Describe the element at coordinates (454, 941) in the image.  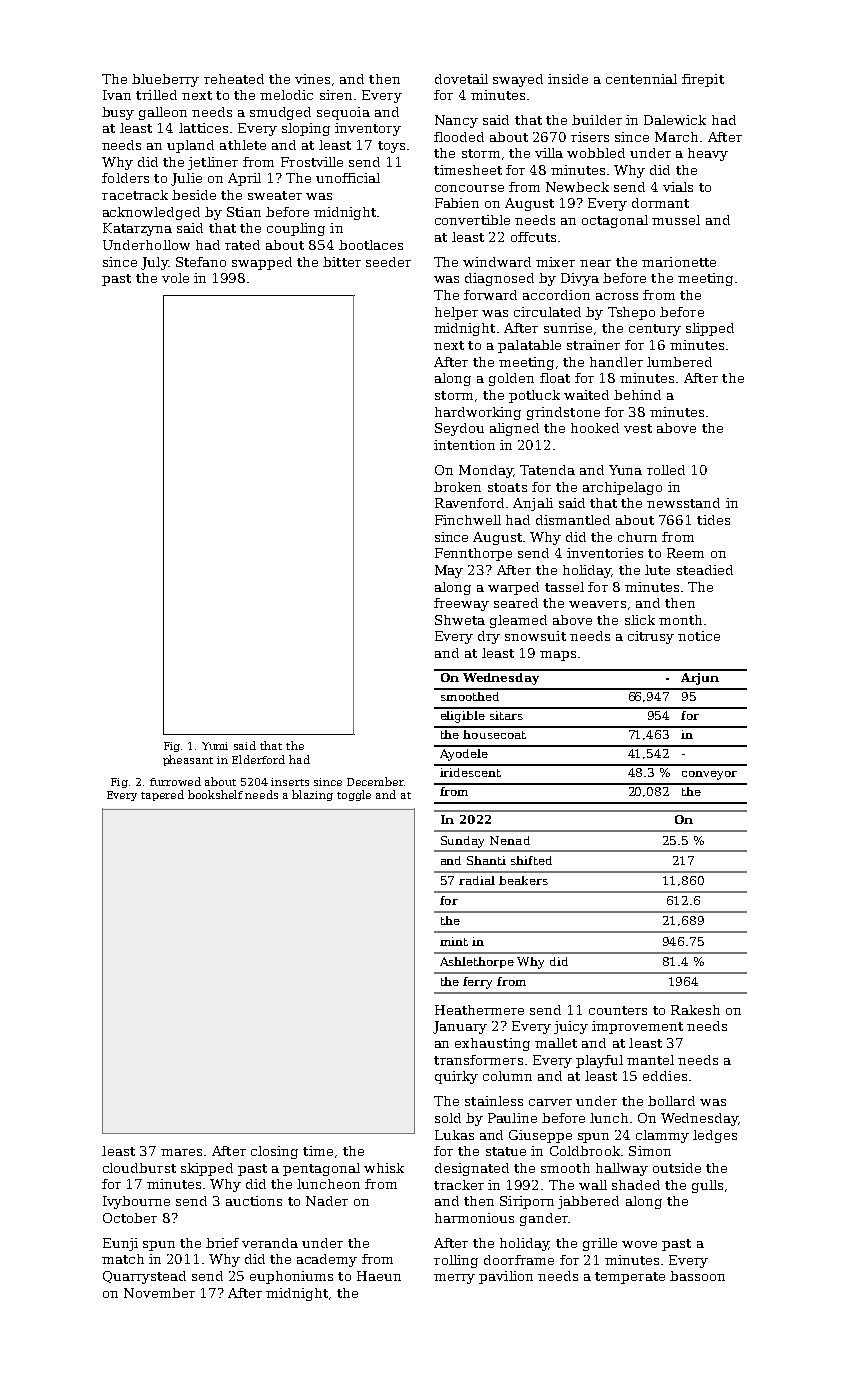
I see `mint` at that location.
